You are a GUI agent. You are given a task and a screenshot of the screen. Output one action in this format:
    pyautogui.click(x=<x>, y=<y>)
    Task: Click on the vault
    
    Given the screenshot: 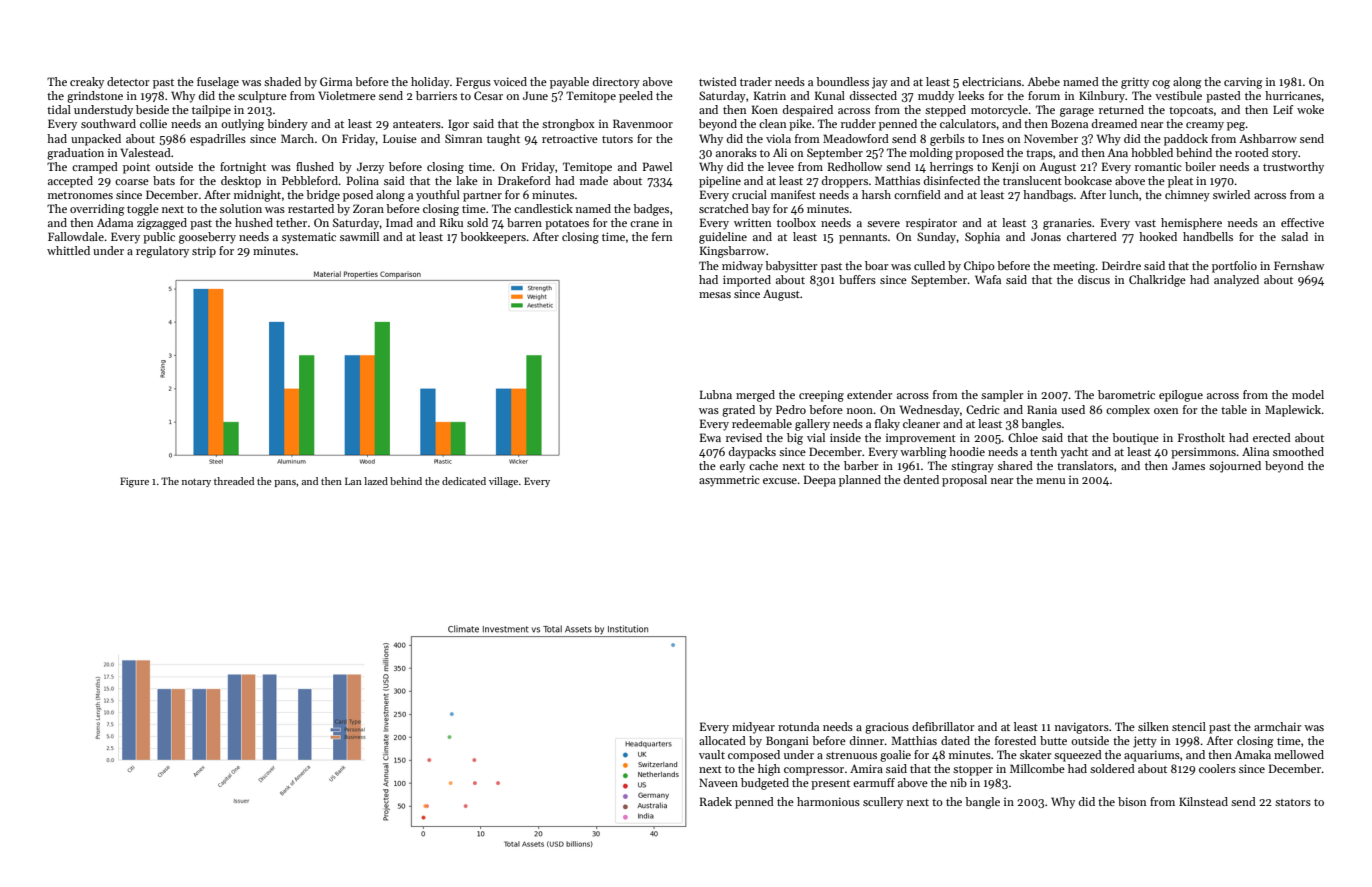 What is the action you would take?
    pyautogui.click(x=712, y=754)
